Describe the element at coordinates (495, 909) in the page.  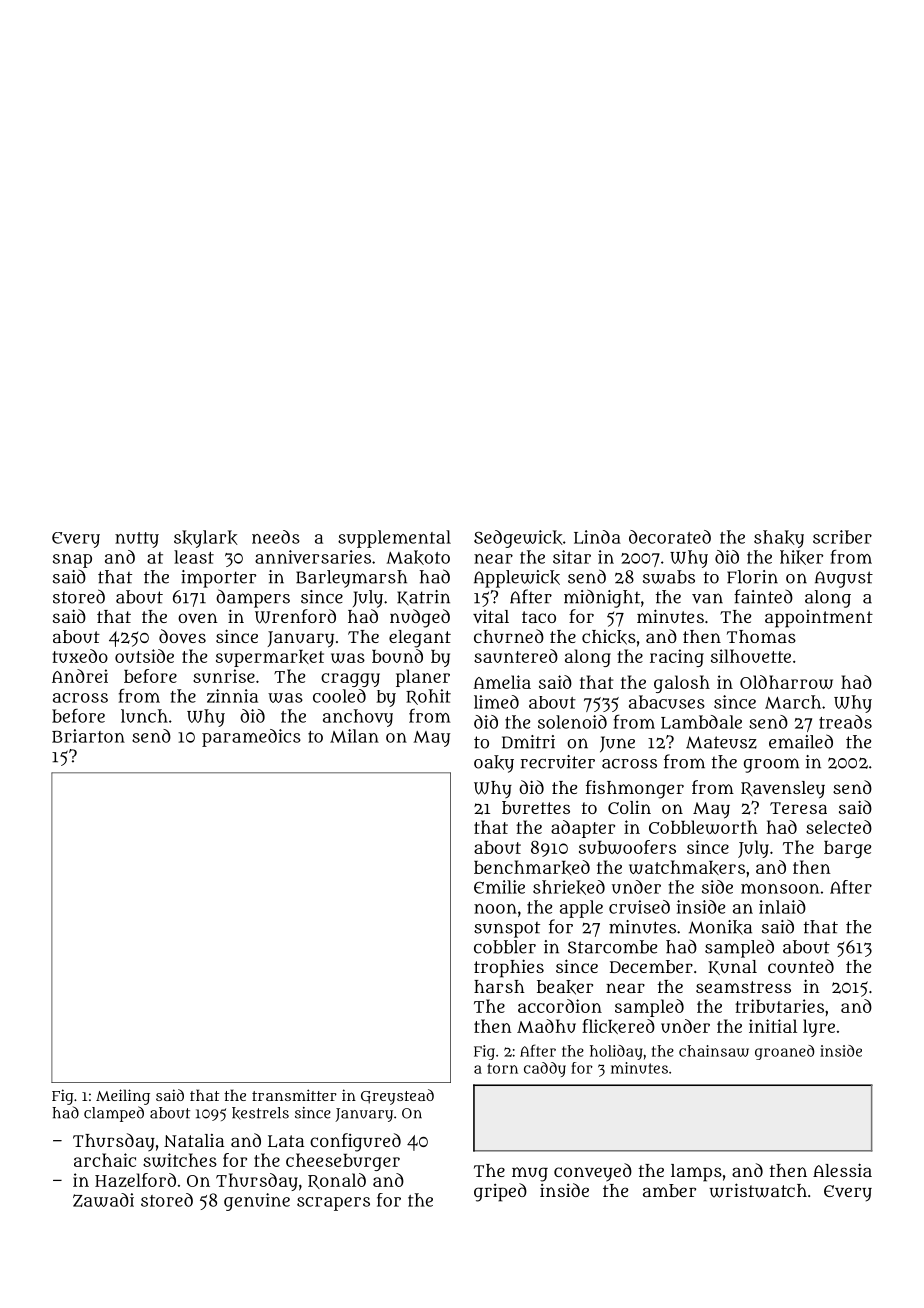
I see `noon` at that location.
